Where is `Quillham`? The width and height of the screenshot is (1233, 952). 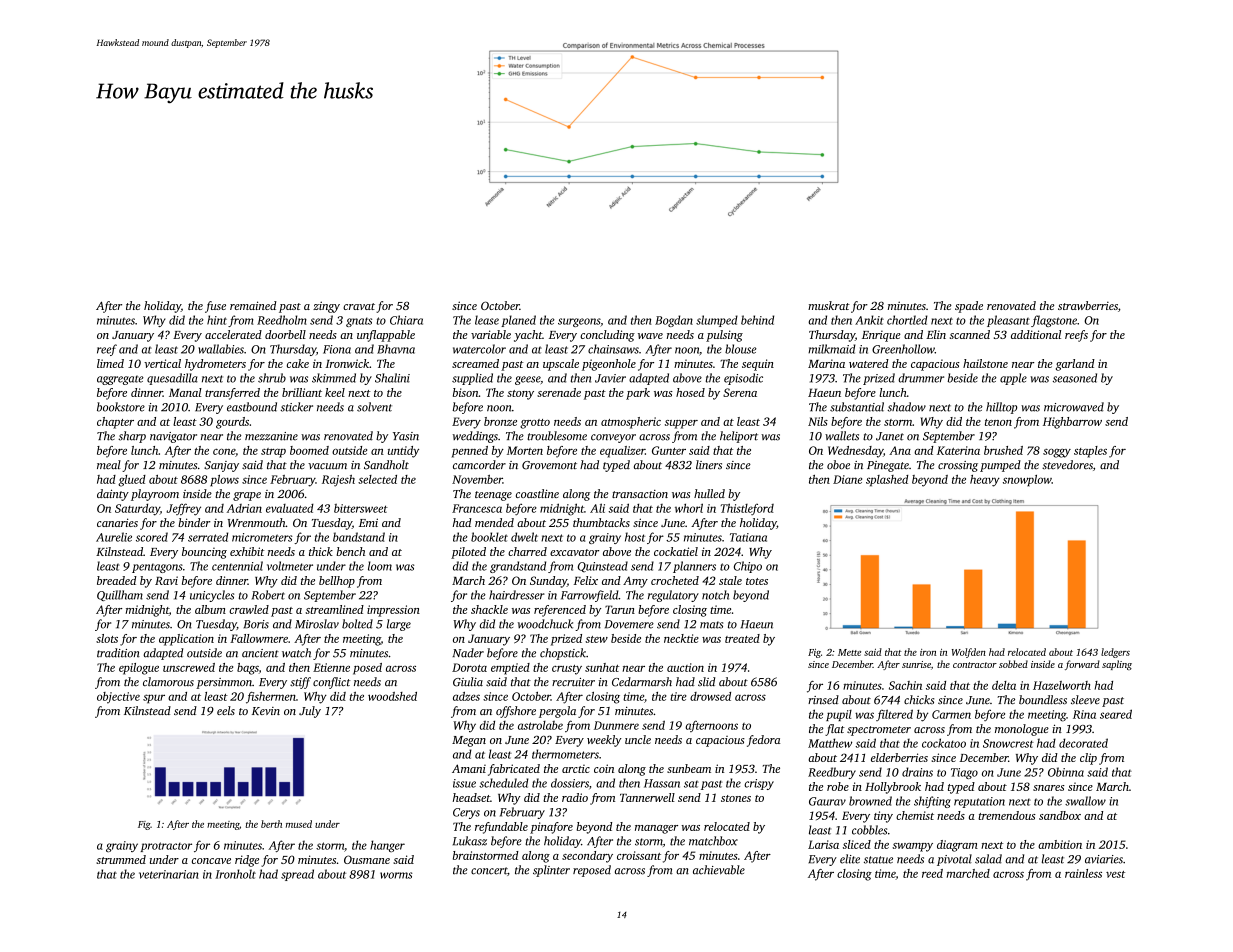
Quillham is located at coordinates (120, 595).
